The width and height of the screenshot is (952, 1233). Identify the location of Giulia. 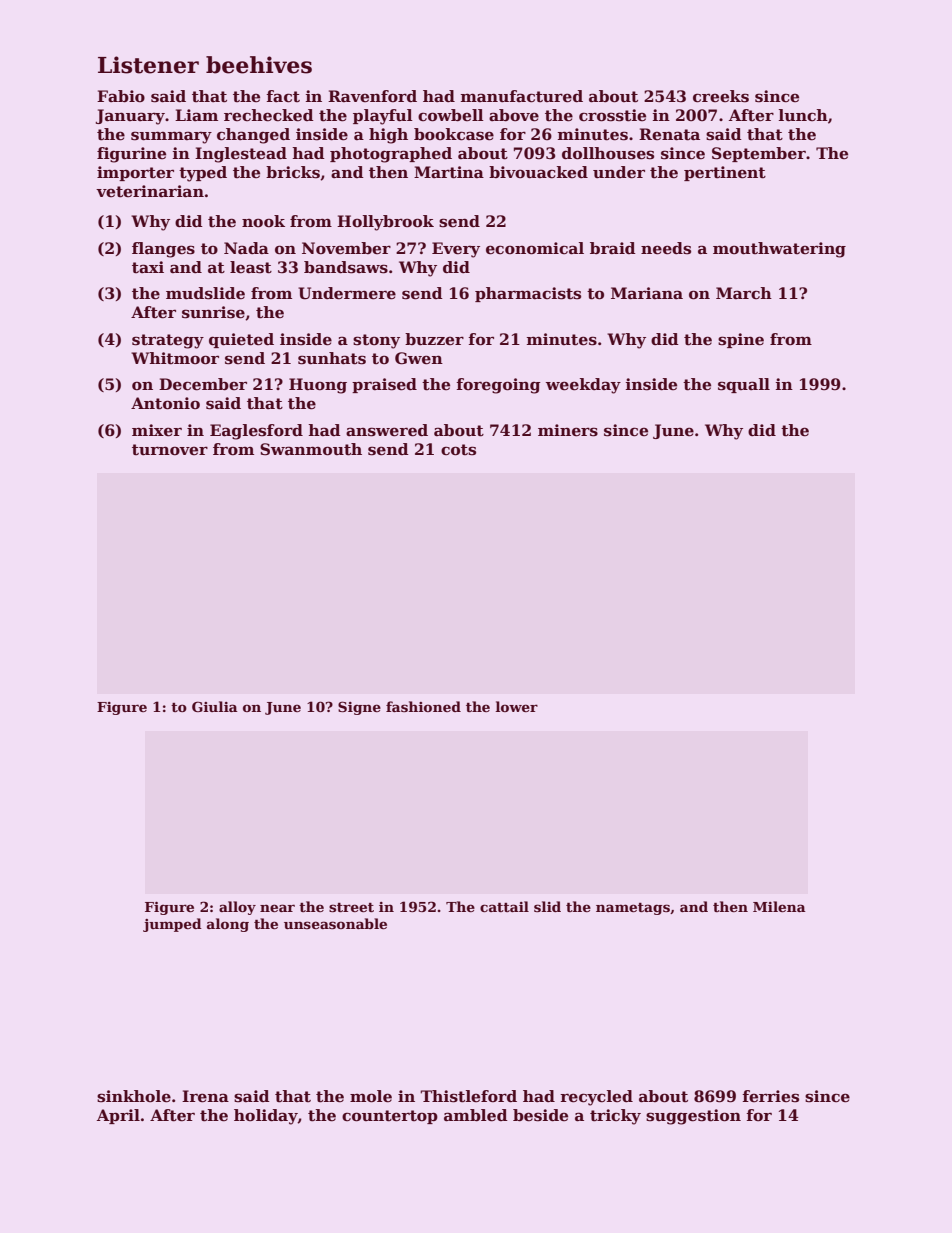
(215, 706).
